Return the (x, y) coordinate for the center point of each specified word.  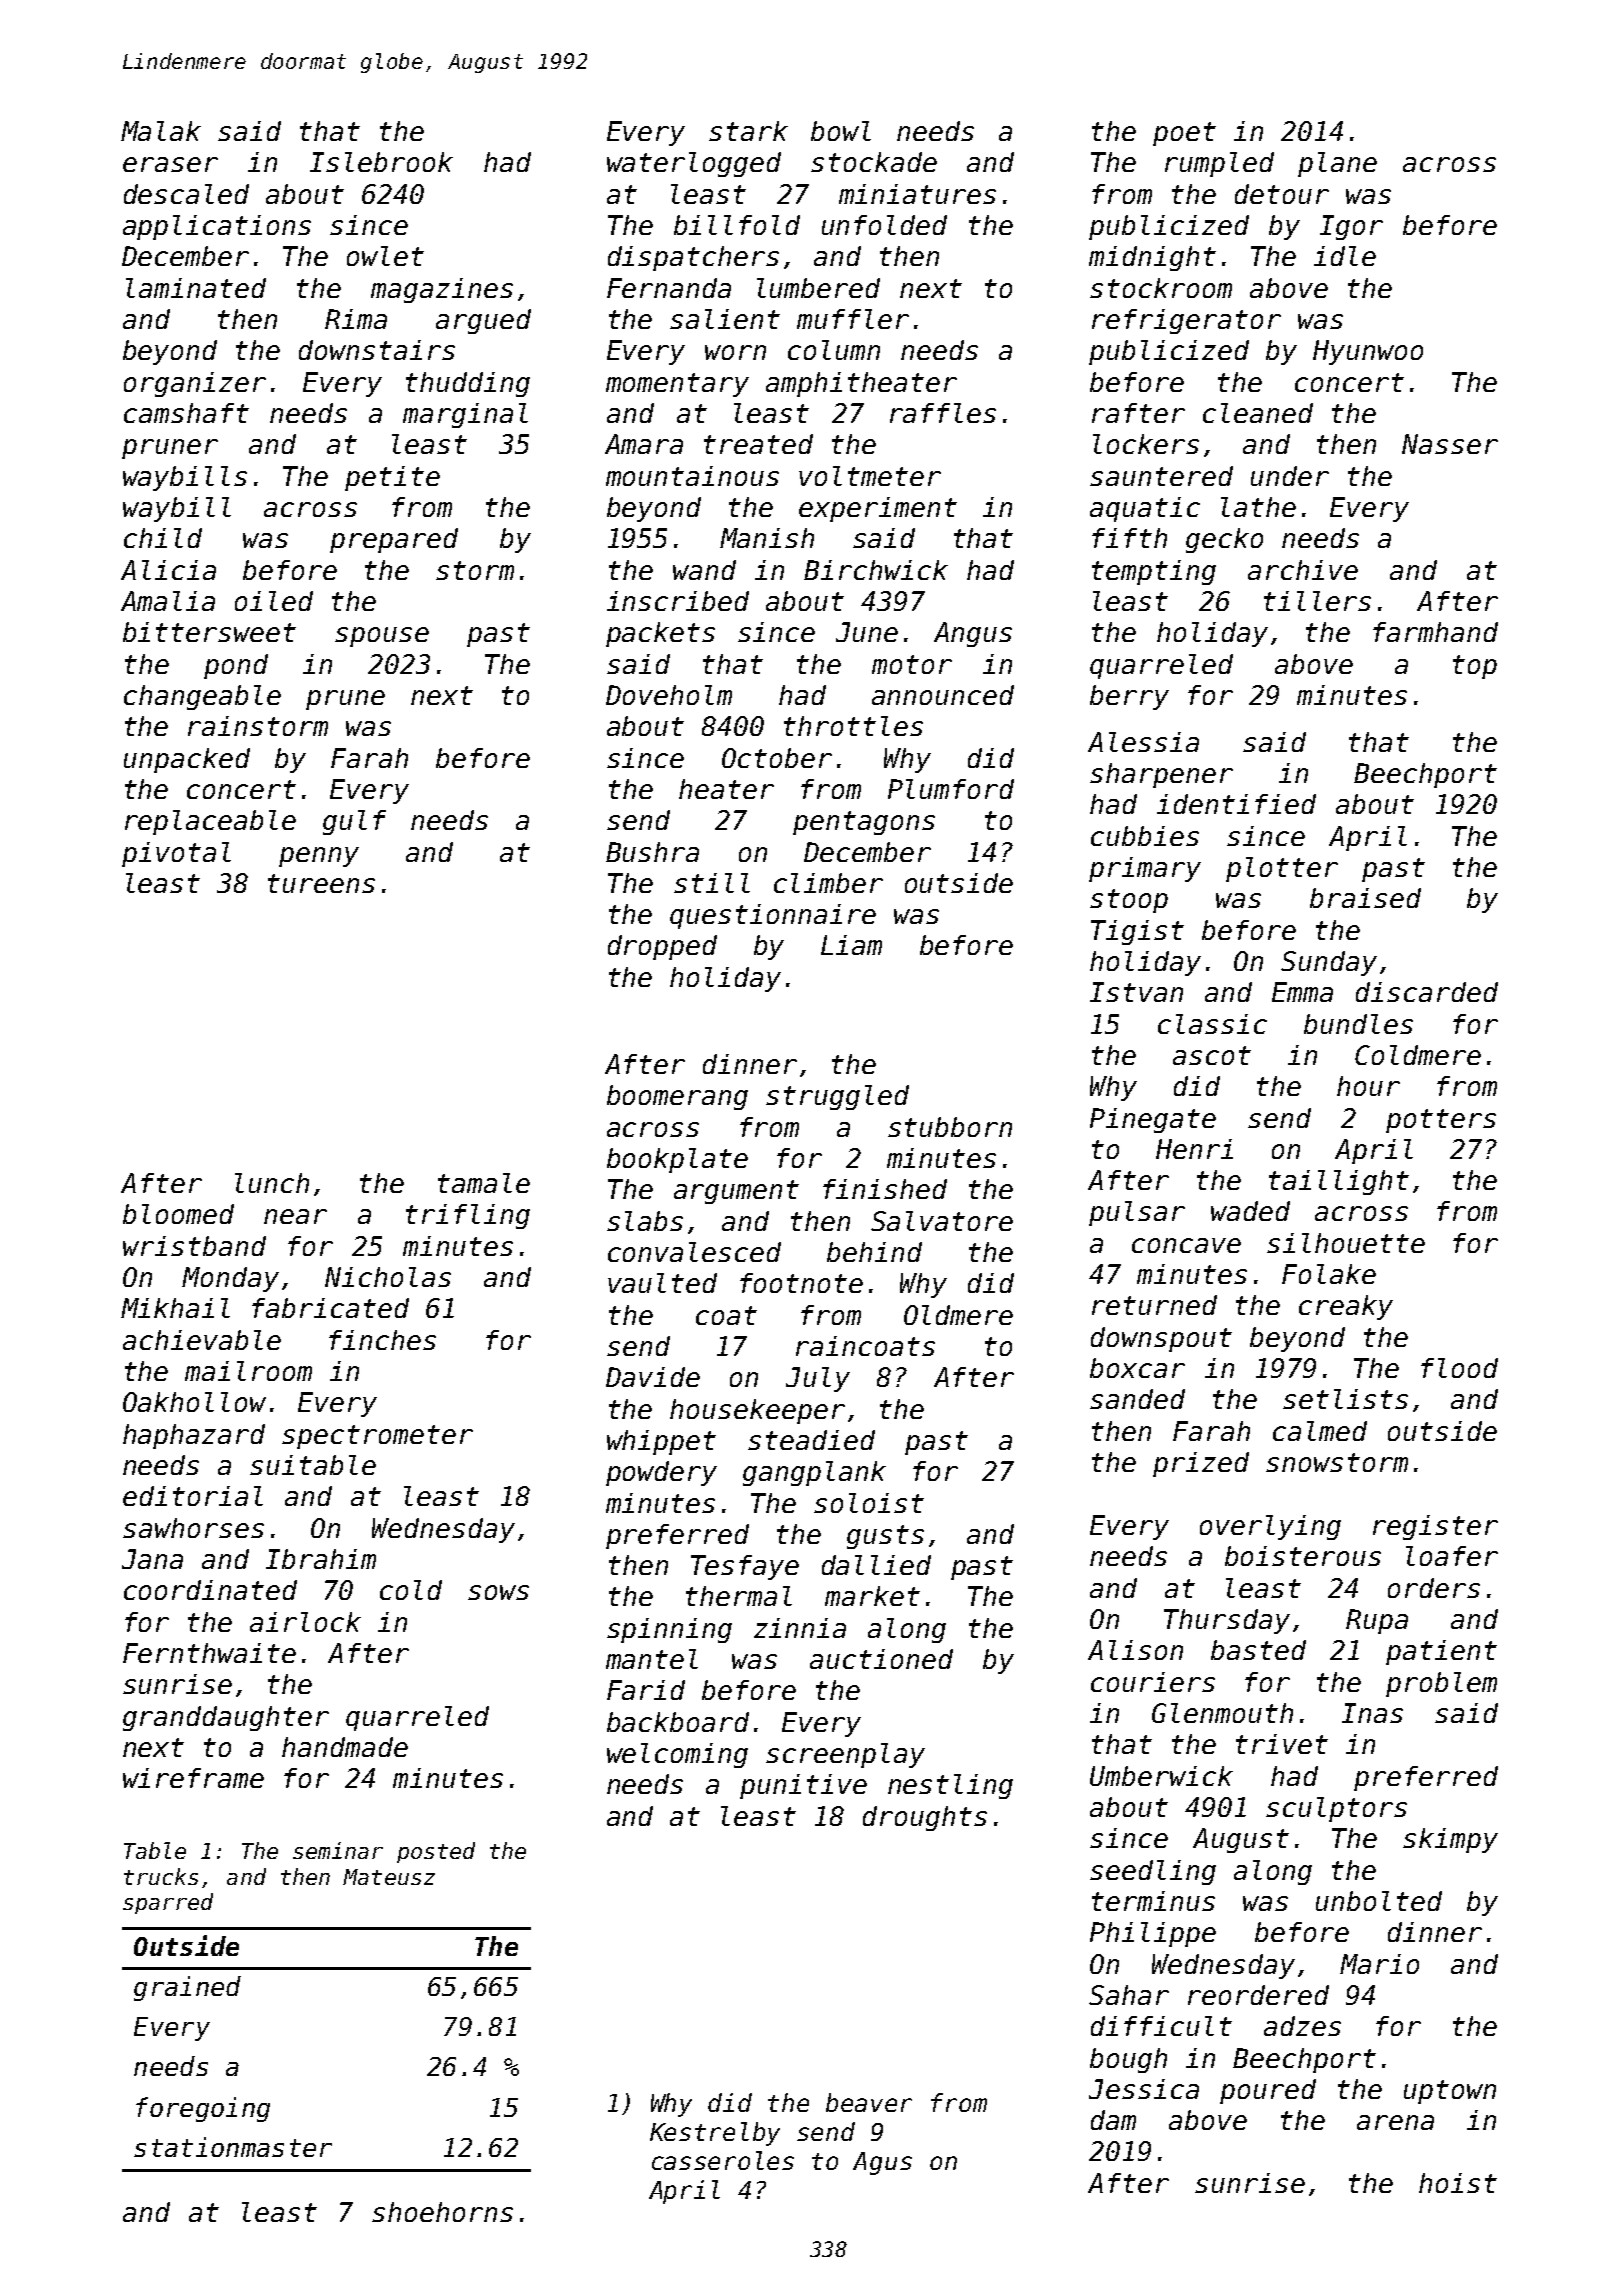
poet (1184, 134)
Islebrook (381, 162)
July (818, 1379)
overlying (1270, 1527)
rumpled (1219, 164)
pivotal (176, 854)
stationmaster (233, 2147)
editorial (193, 1496)
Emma (1302, 992)
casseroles (723, 2160)
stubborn (950, 1127)
